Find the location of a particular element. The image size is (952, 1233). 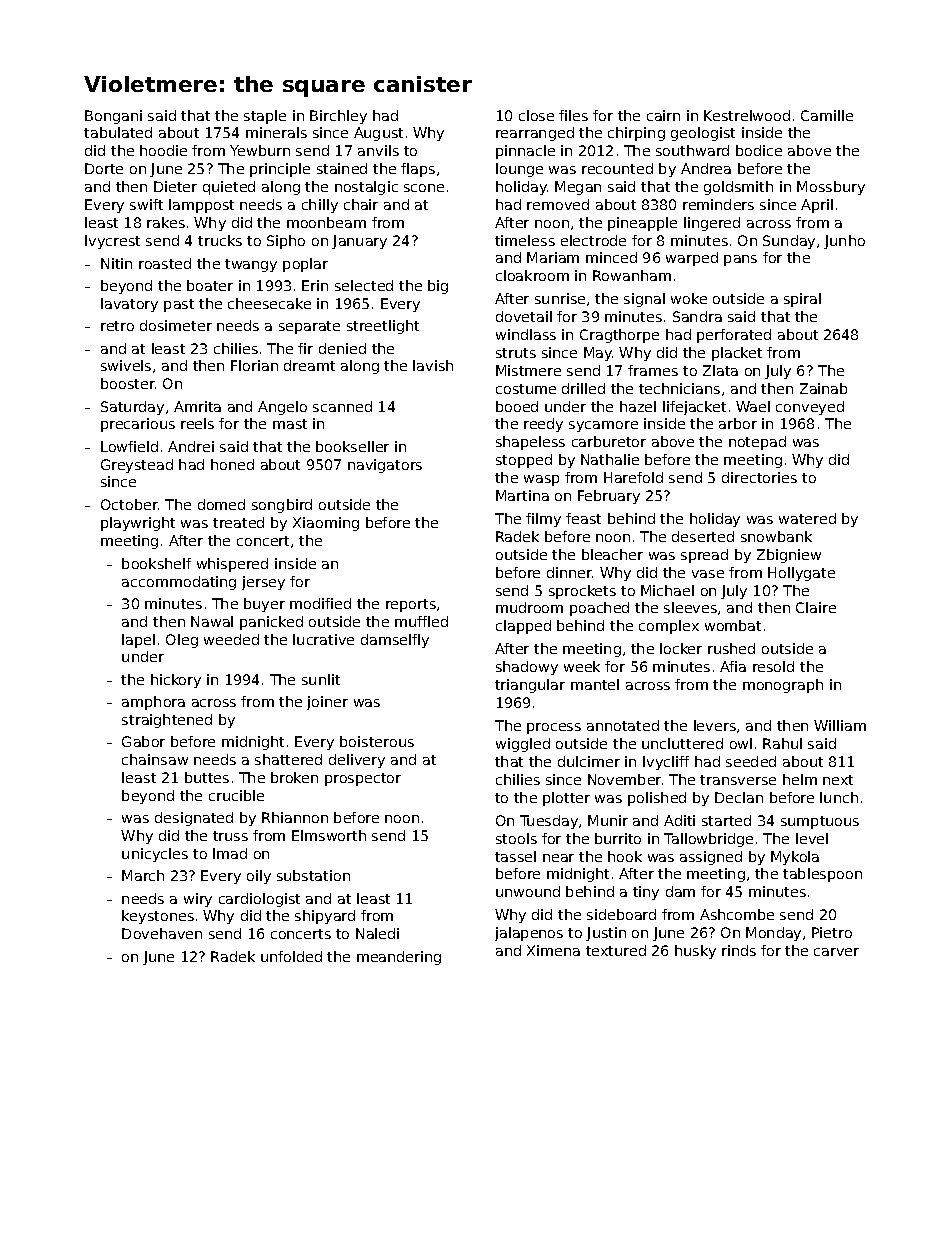

Kestrelwood is located at coordinates (747, 115).
